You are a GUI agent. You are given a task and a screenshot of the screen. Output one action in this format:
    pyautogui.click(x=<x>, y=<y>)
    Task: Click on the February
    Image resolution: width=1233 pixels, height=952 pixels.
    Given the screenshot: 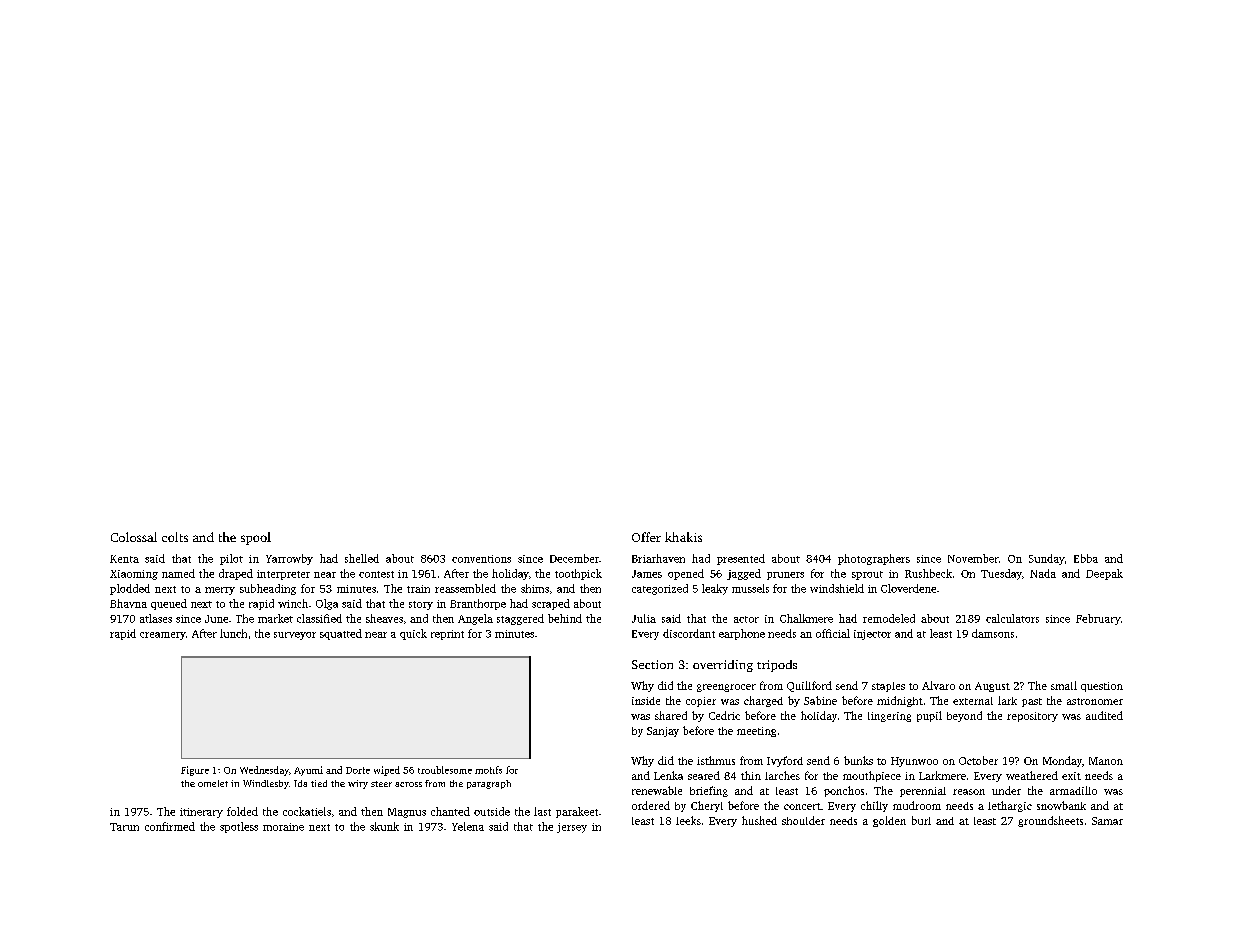 What is the action you would take?
    pyautogui.click(x=1098, y=619)
